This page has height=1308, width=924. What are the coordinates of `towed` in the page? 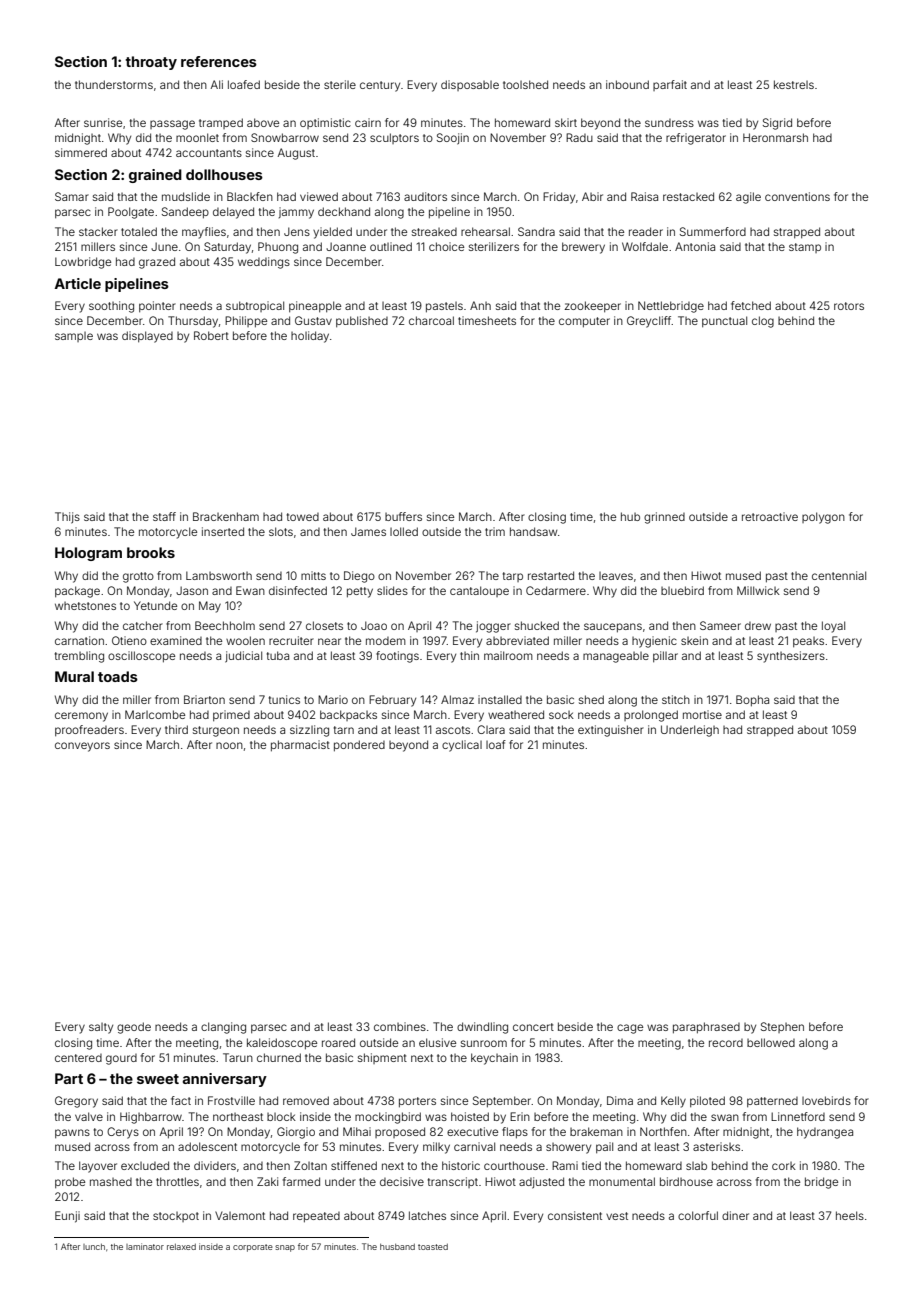 It's located at (303, 517).
